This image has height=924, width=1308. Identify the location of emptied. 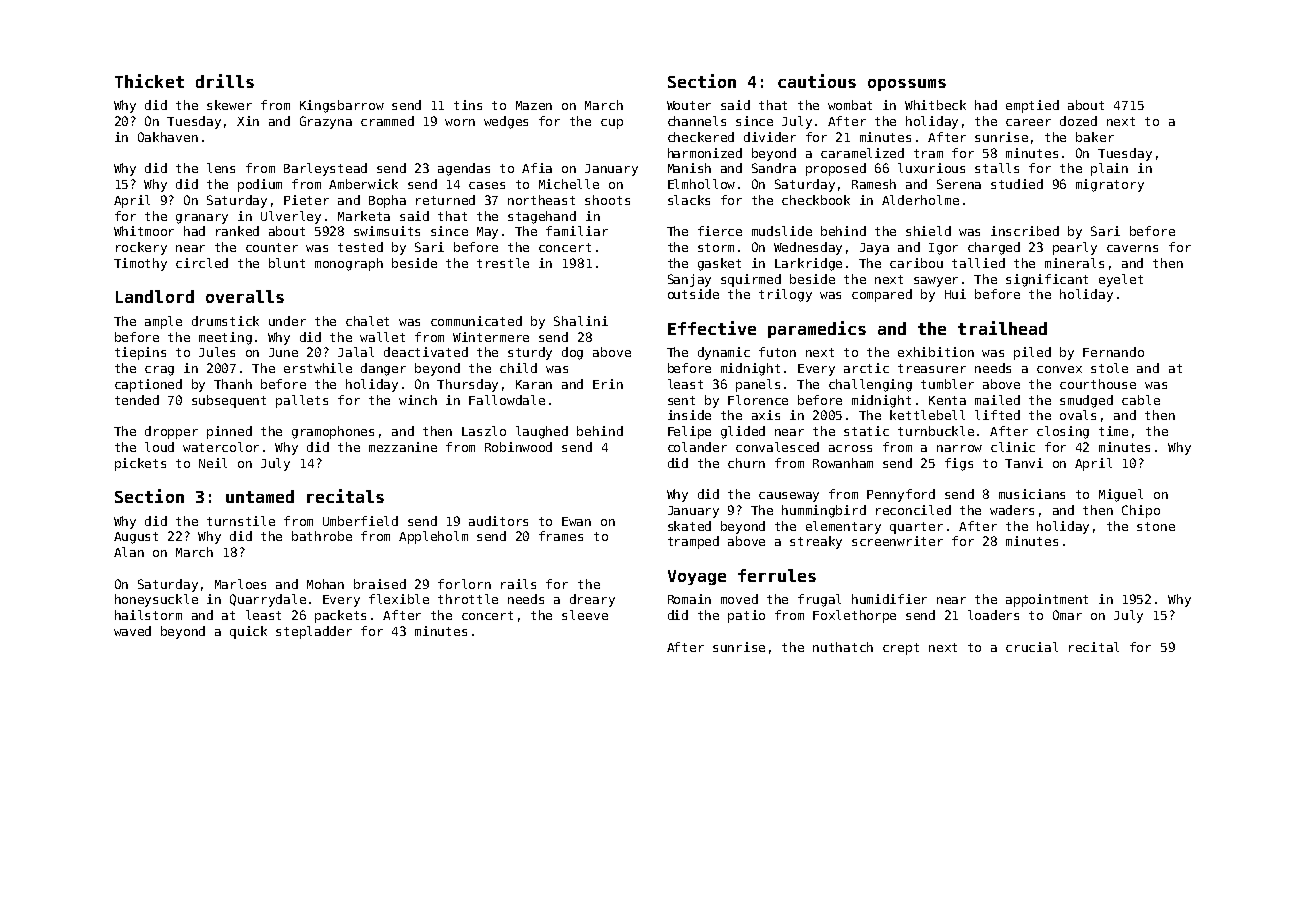
(1032, 106).
